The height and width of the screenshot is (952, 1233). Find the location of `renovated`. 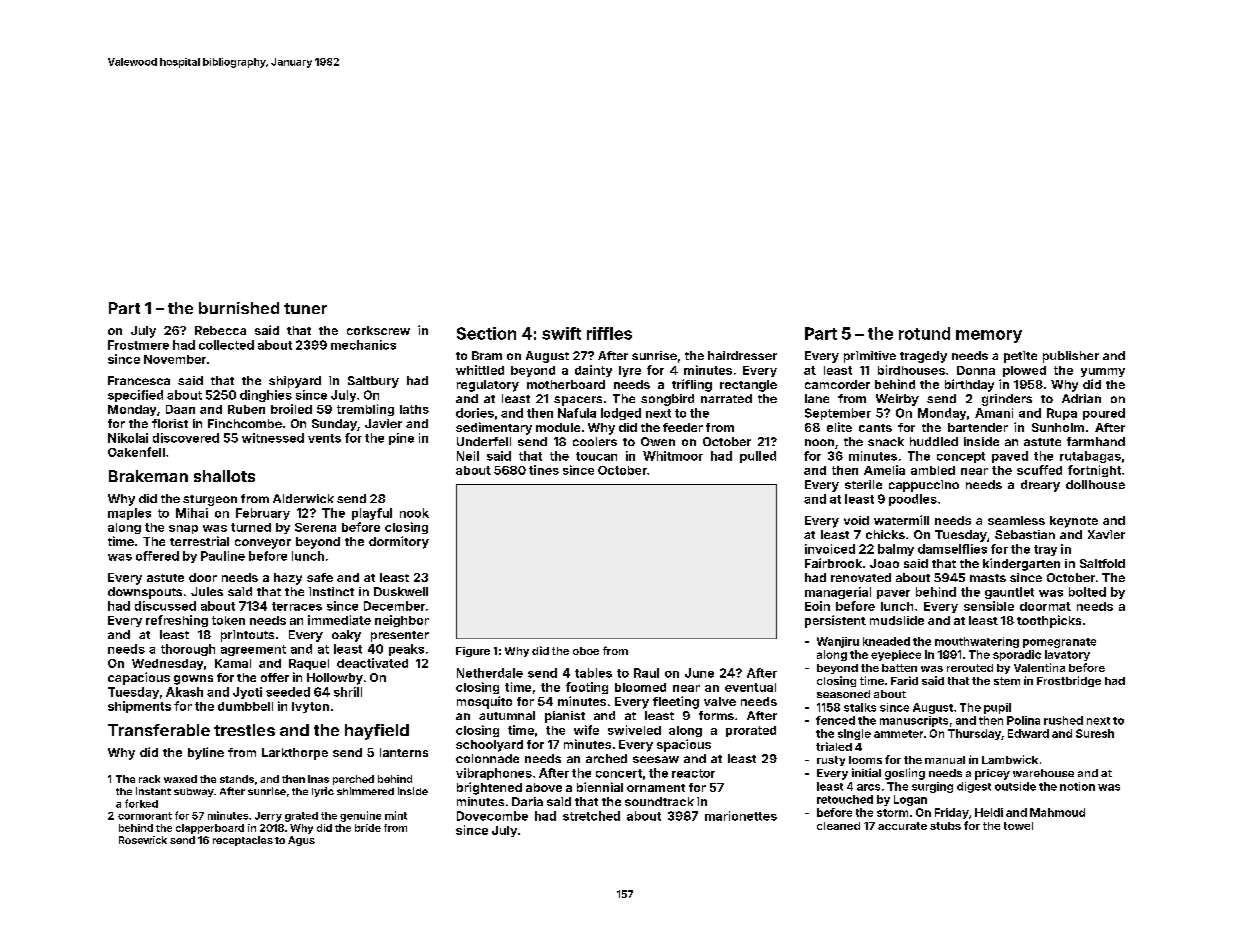

renovated is located at coordinates (861, 577).
